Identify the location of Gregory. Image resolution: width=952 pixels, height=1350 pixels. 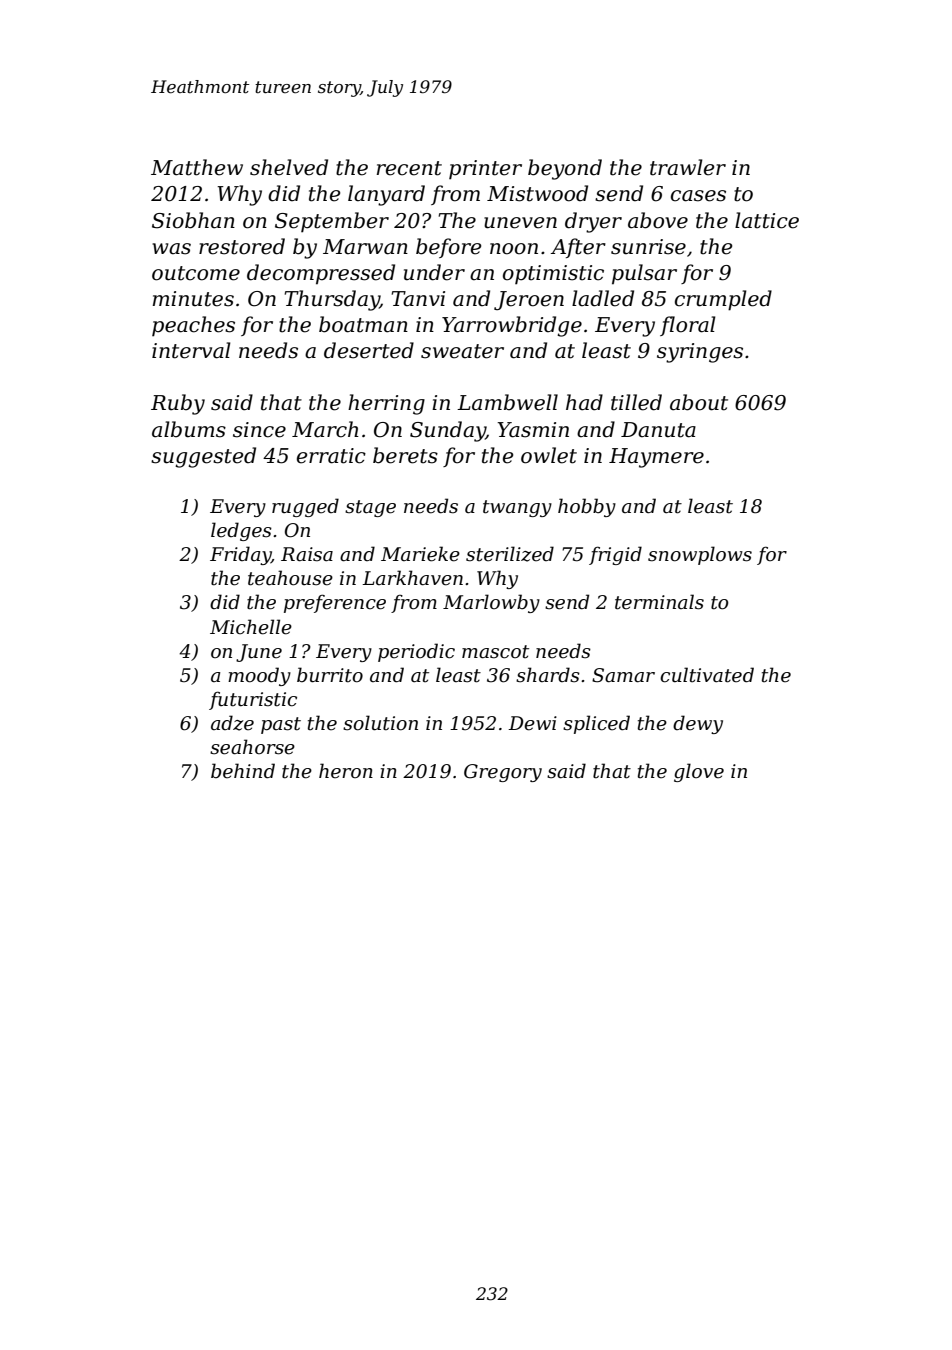
(503, 773).
